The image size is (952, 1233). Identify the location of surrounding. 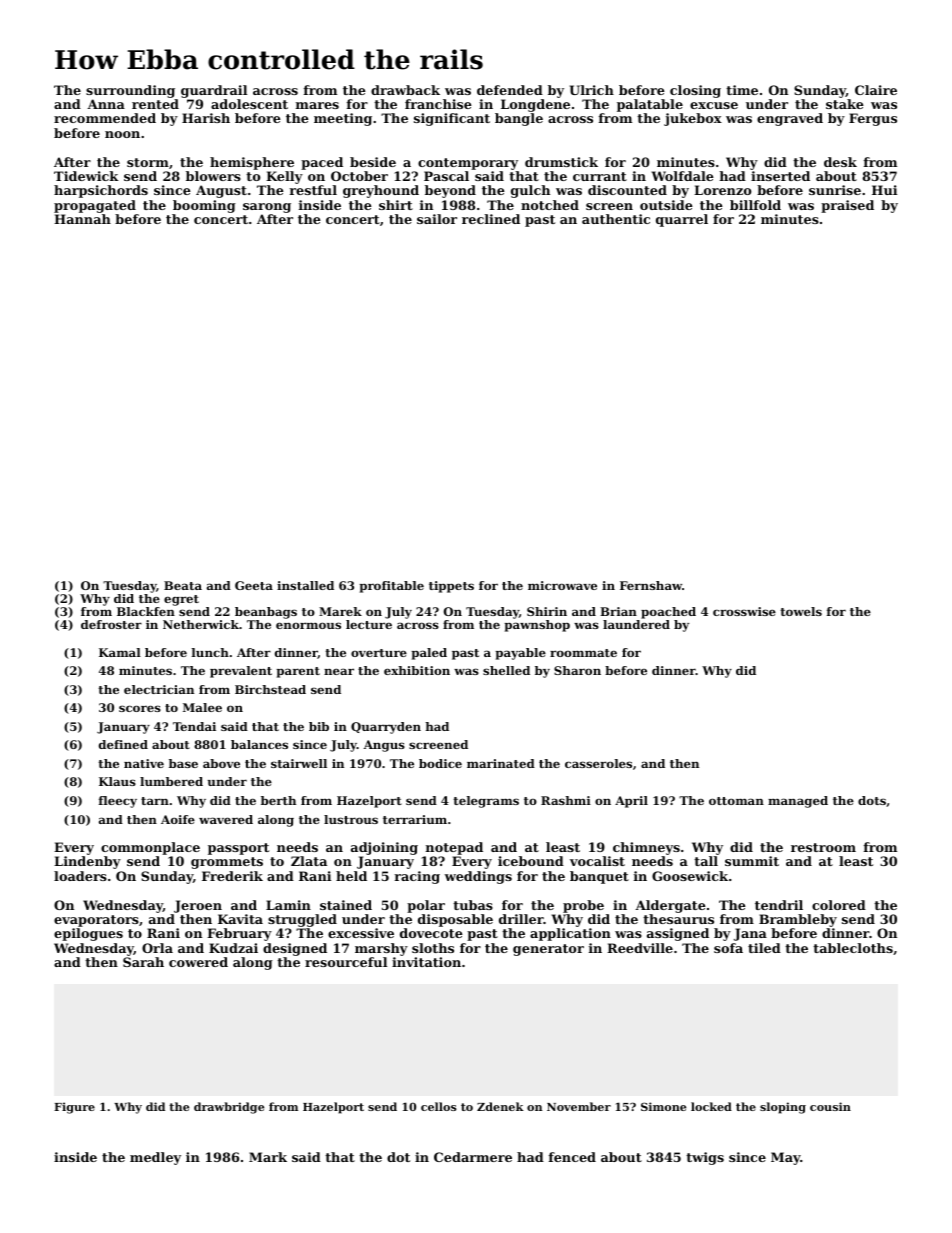
(130, 91).
